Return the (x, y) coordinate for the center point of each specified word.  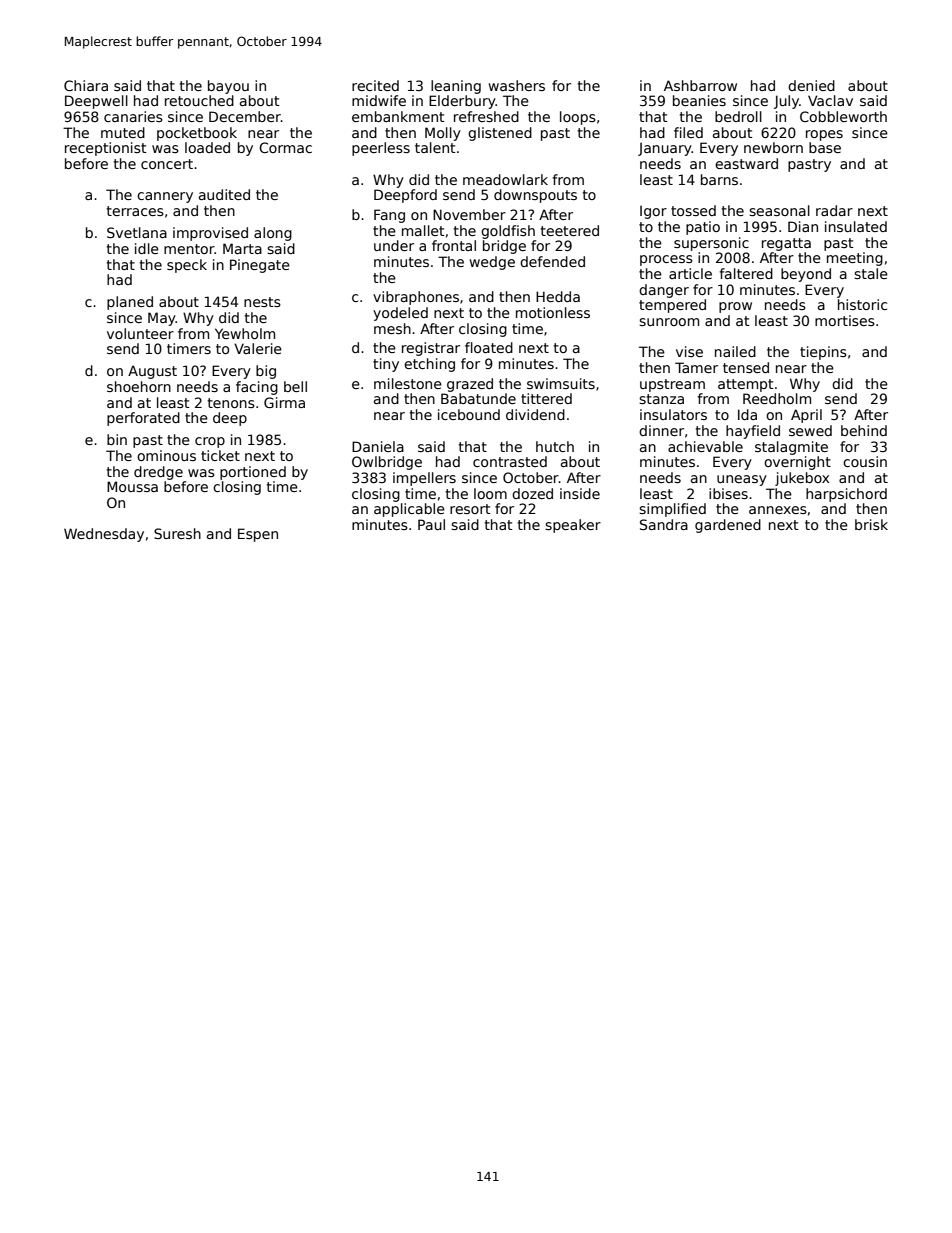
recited (375, 85)
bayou (228, 87)
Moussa (132, 486)
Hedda (558, 296)
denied (811, 85)
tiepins (823, 353)
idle (147, 248)
